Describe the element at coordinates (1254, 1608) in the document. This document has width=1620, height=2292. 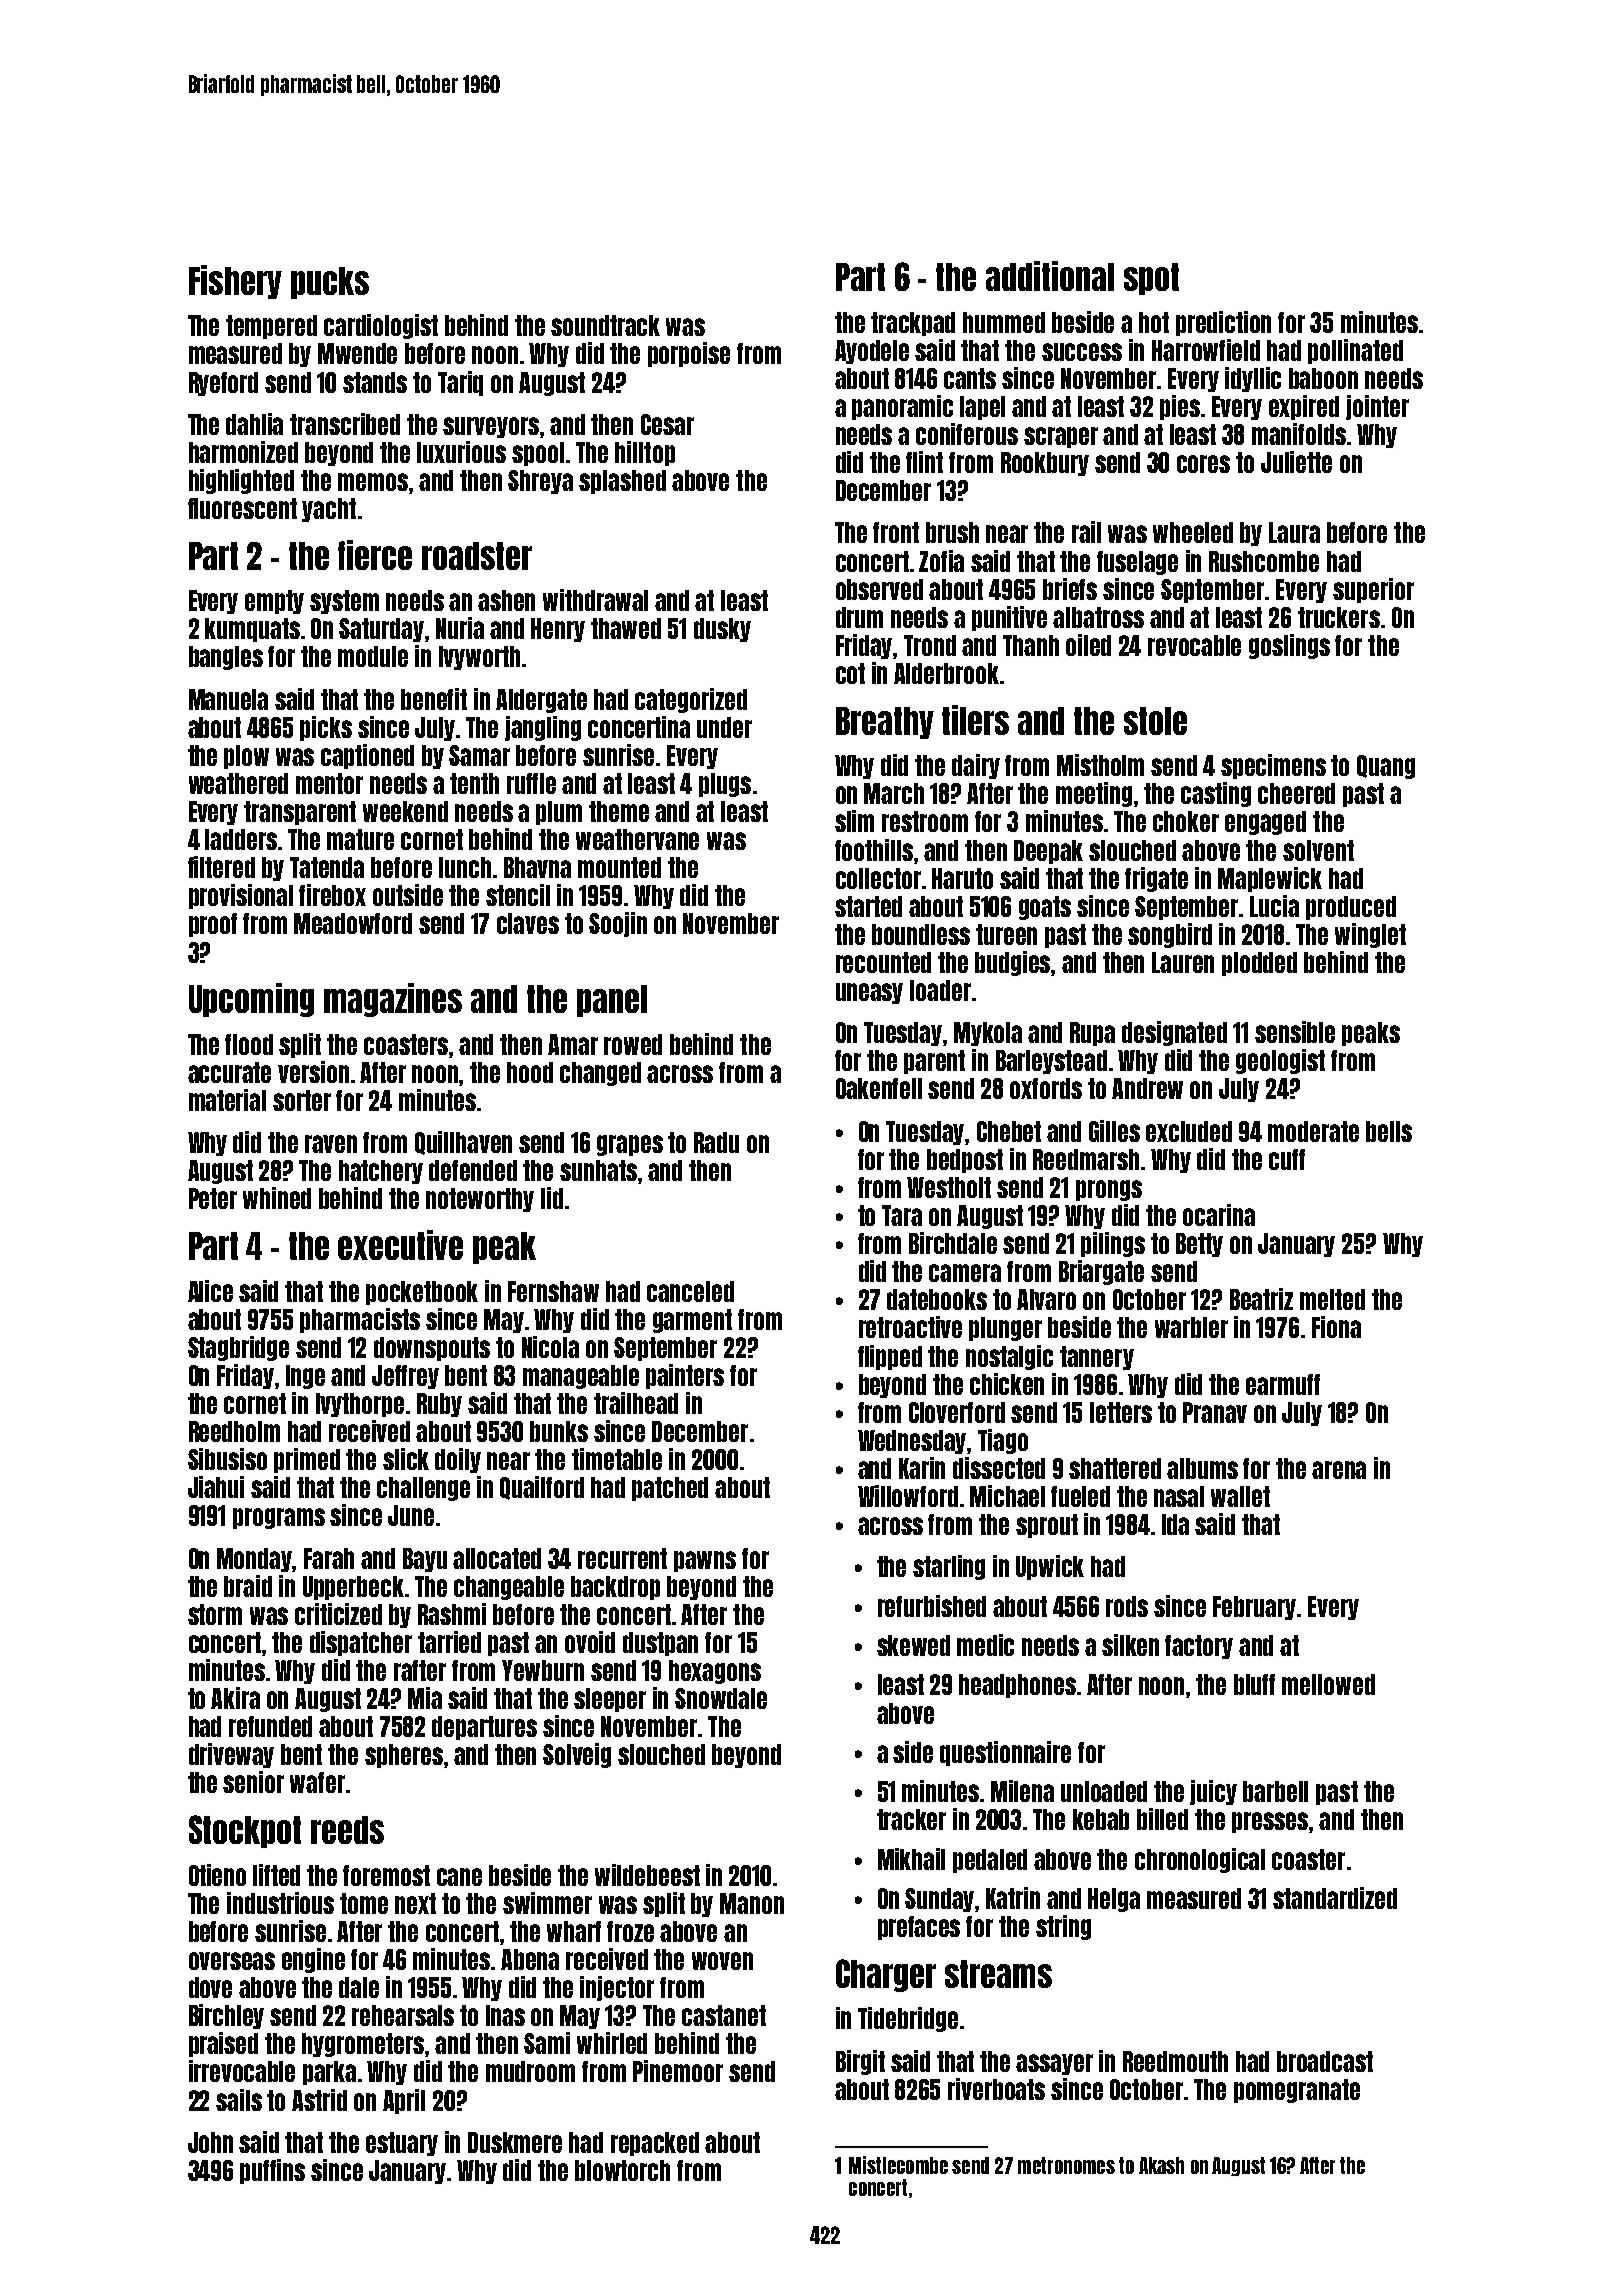
I see `February` at that location.
